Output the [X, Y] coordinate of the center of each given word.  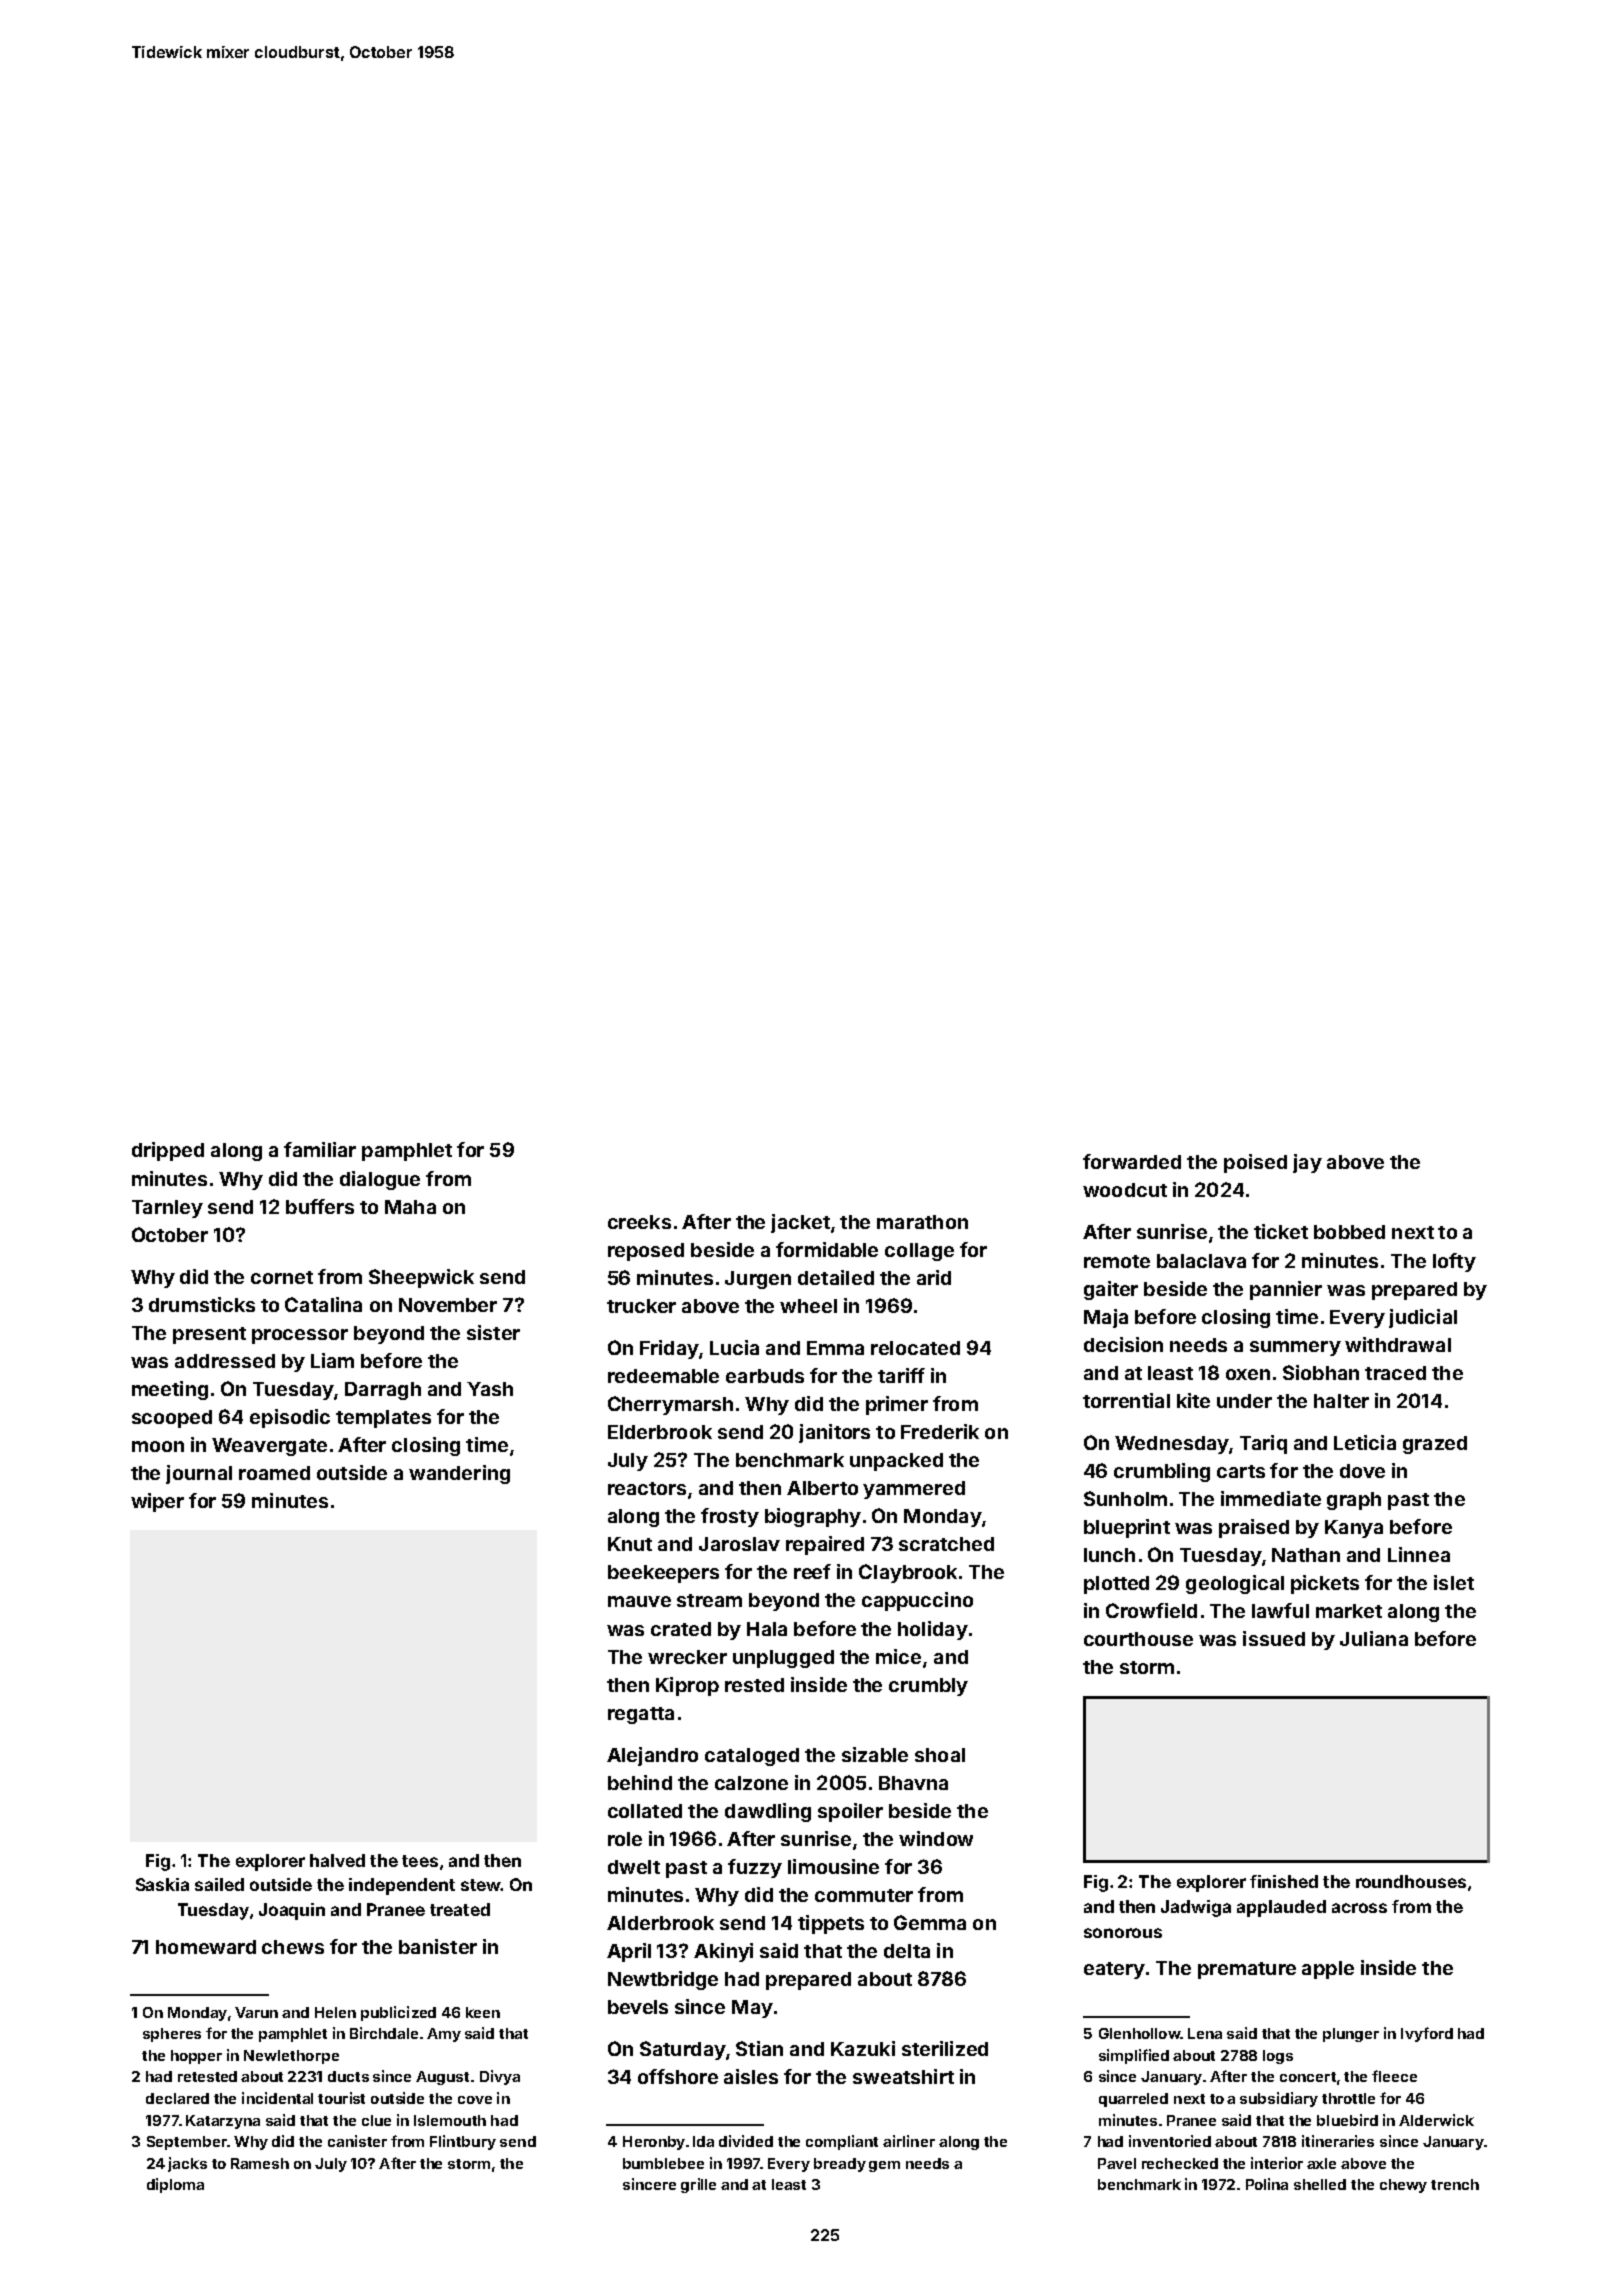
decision [1123, 1344]
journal [199, 1474]
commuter [864, 1895]
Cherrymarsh [670, 1405]
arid [934, 1277]
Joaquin [292, 1911]
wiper [157, 1502]
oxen [1248, 1374]
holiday [933, 1630]
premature [1247, 1970]
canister [357, 2141]
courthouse [1138, 1639]
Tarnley [167, 1209]
